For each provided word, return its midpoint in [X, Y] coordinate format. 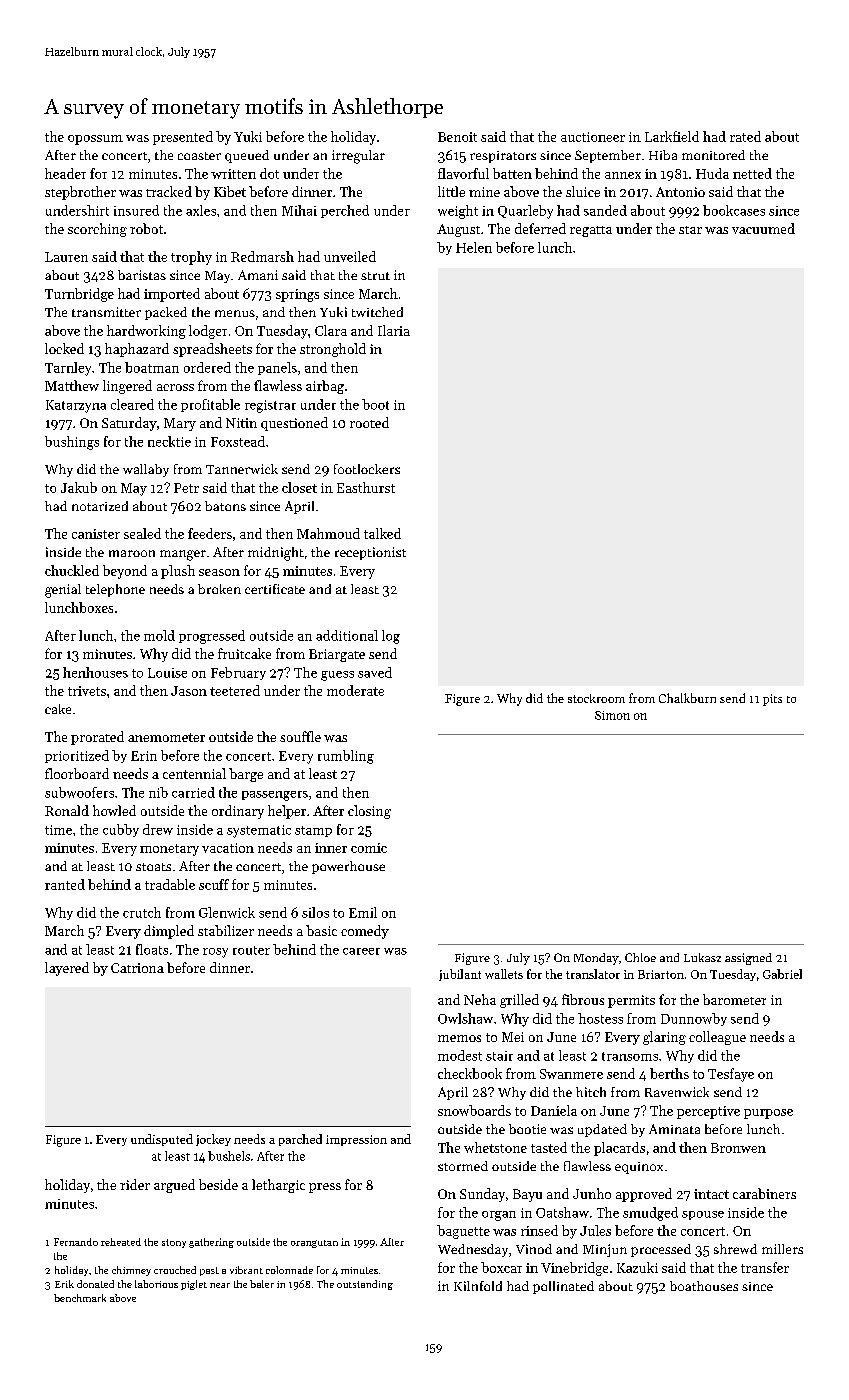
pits [772, 700]
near [220, 1285]
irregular [358, 157]
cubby [121, 830]
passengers [275, 796]
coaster [199, 156]
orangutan [314, 1244]
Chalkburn [687, 698]
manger [183, 555]
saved [375, 672]
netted [752, 173]
